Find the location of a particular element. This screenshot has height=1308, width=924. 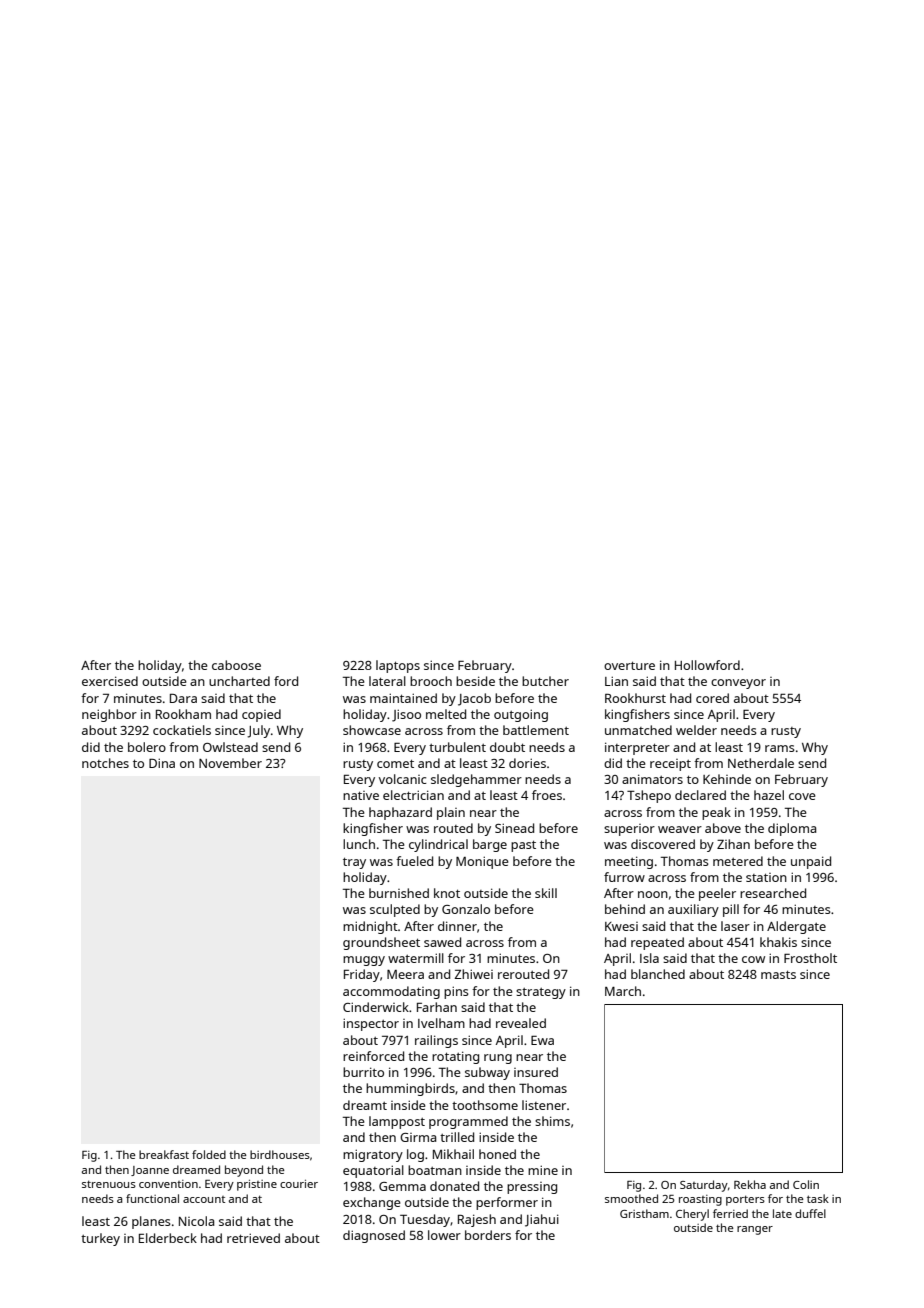

Cinderwick is located at coordinates (376, 1007).
